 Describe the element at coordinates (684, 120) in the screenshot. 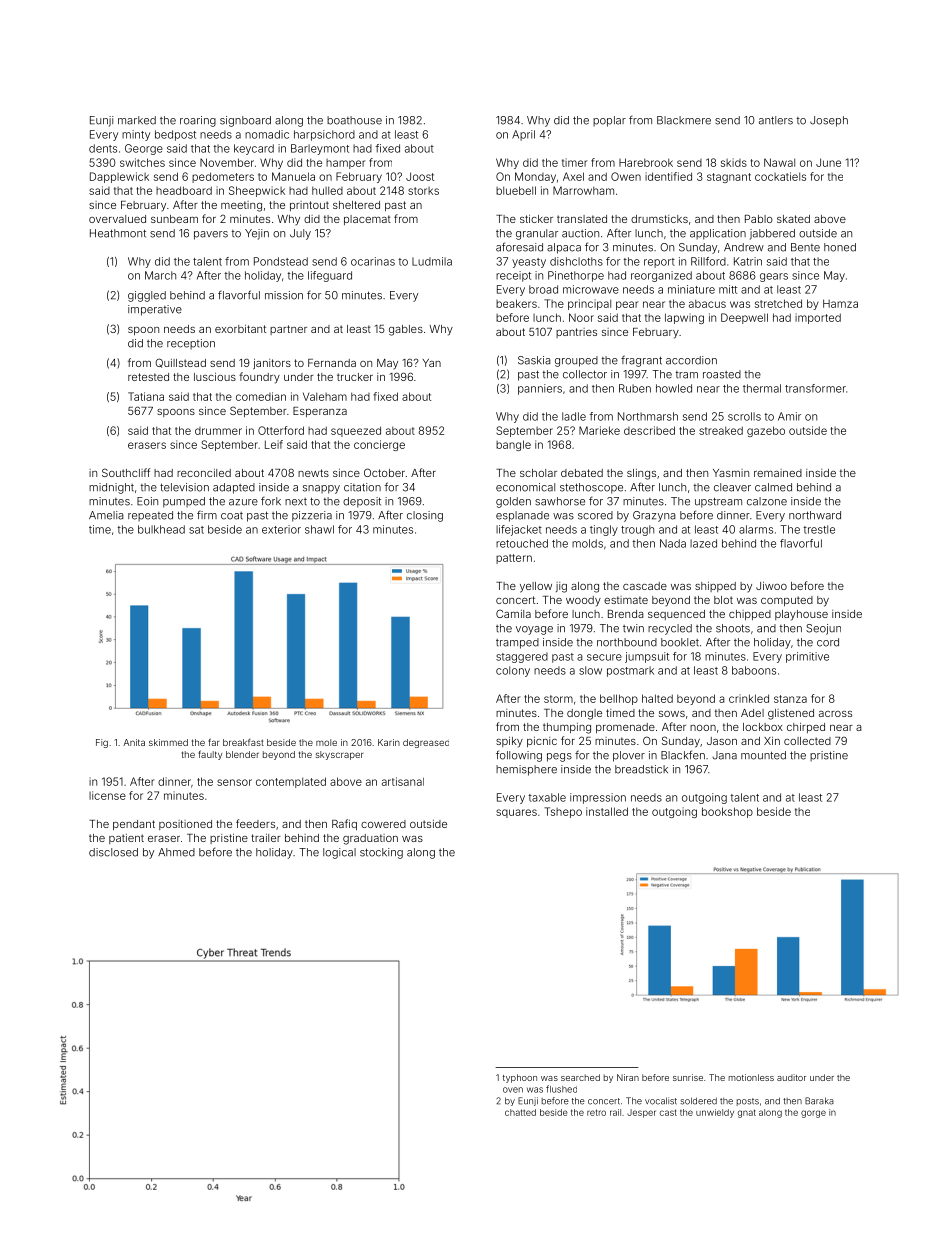

I see `Blackmere` at that location.
